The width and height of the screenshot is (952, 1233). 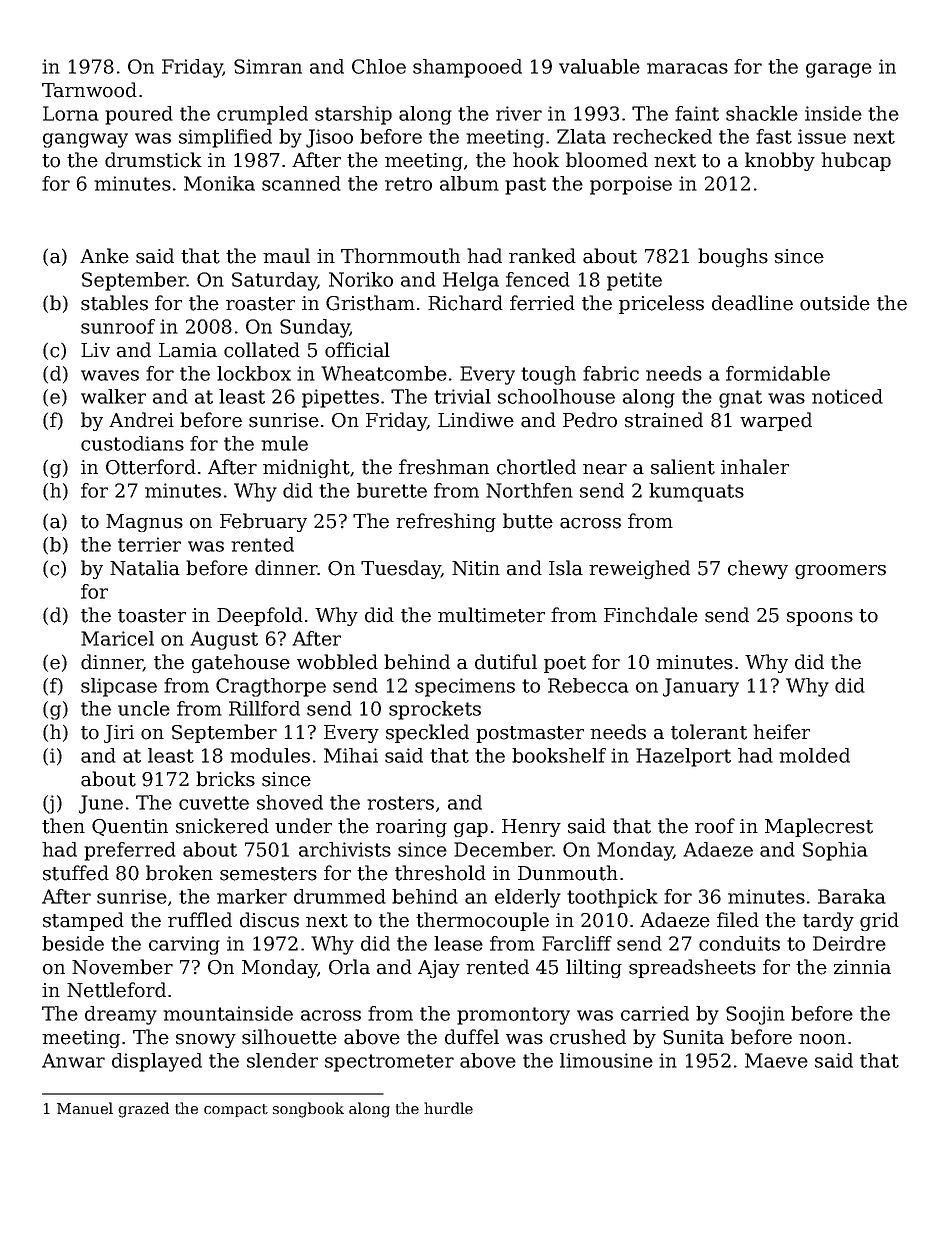 What do you see at coordinates (839, 70) in the screenshot?
I see `garage` at bounding box center [839, 70].
